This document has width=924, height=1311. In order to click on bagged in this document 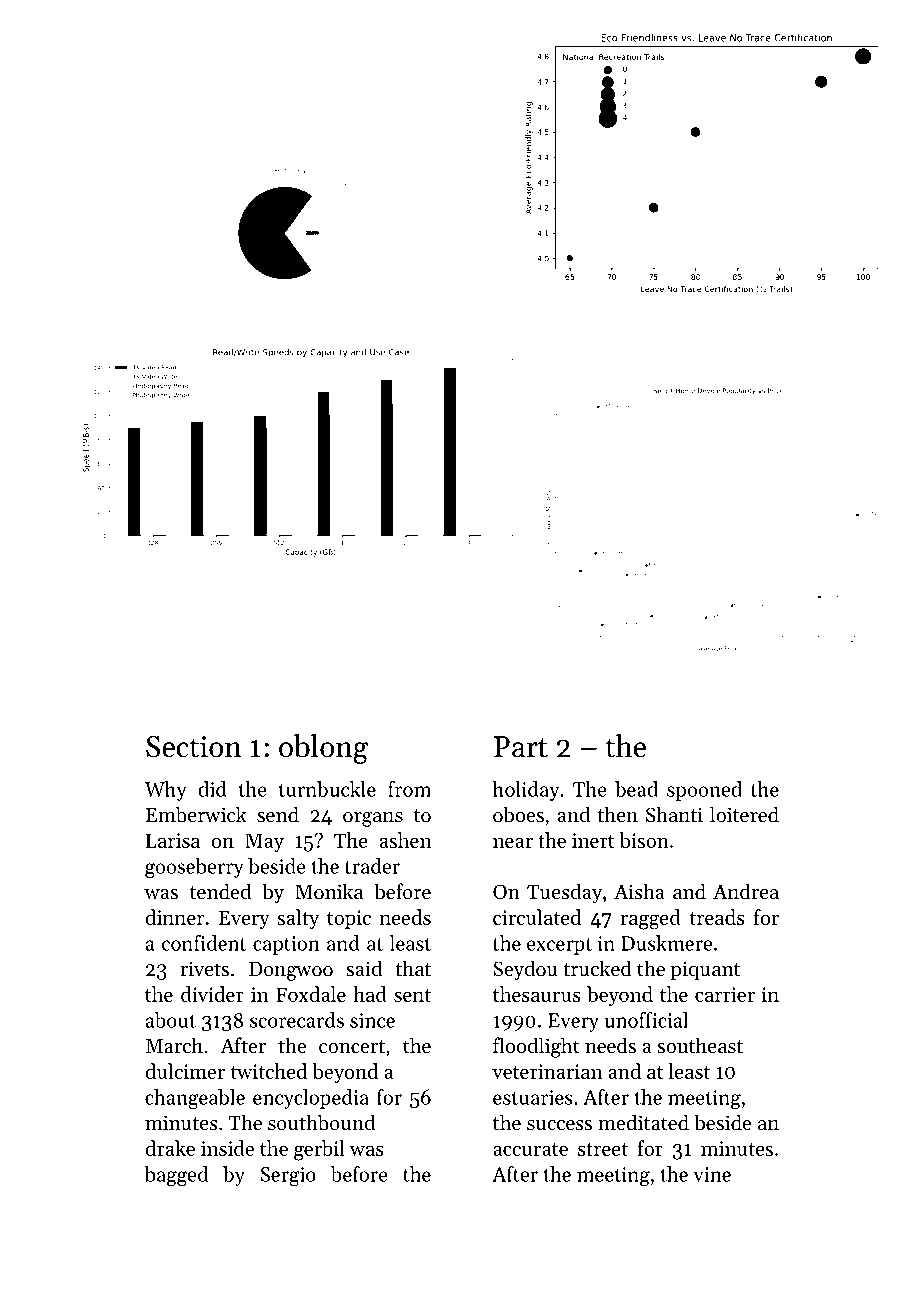, I will do `click(176, 1176)`.
